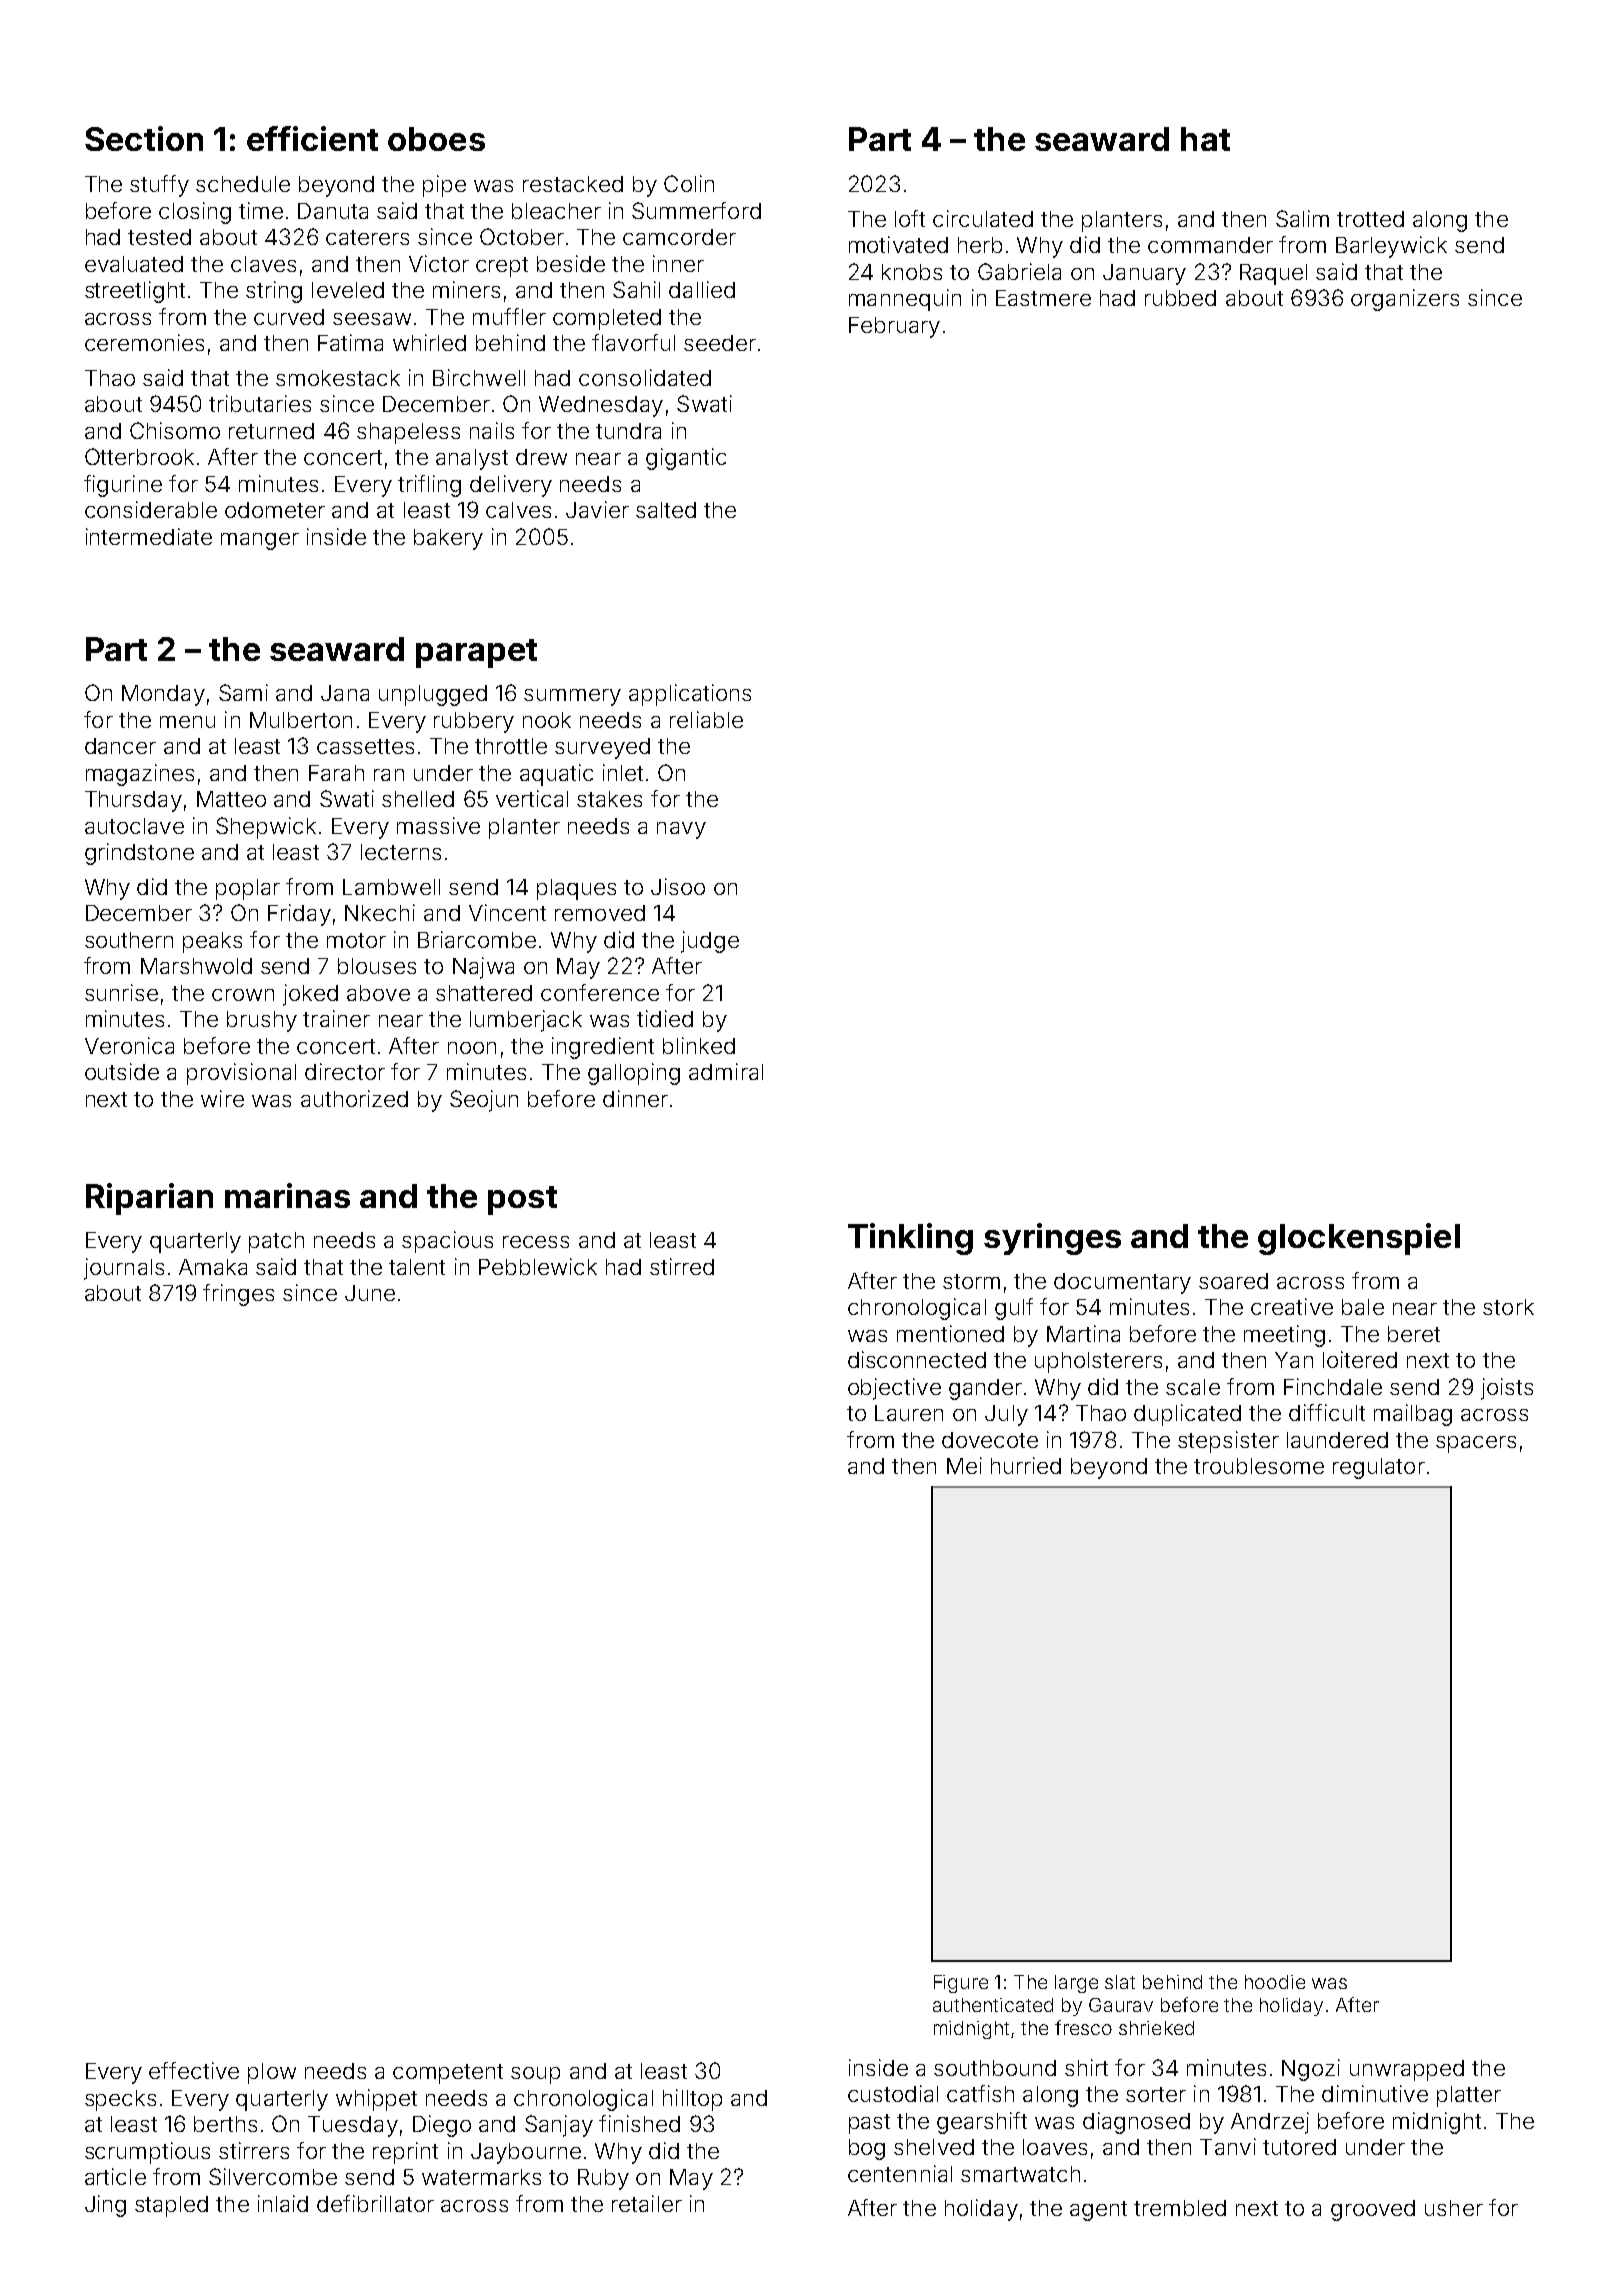  Describe the element at coordinates (706, 719) in the document. I see `reliable` at that location.
